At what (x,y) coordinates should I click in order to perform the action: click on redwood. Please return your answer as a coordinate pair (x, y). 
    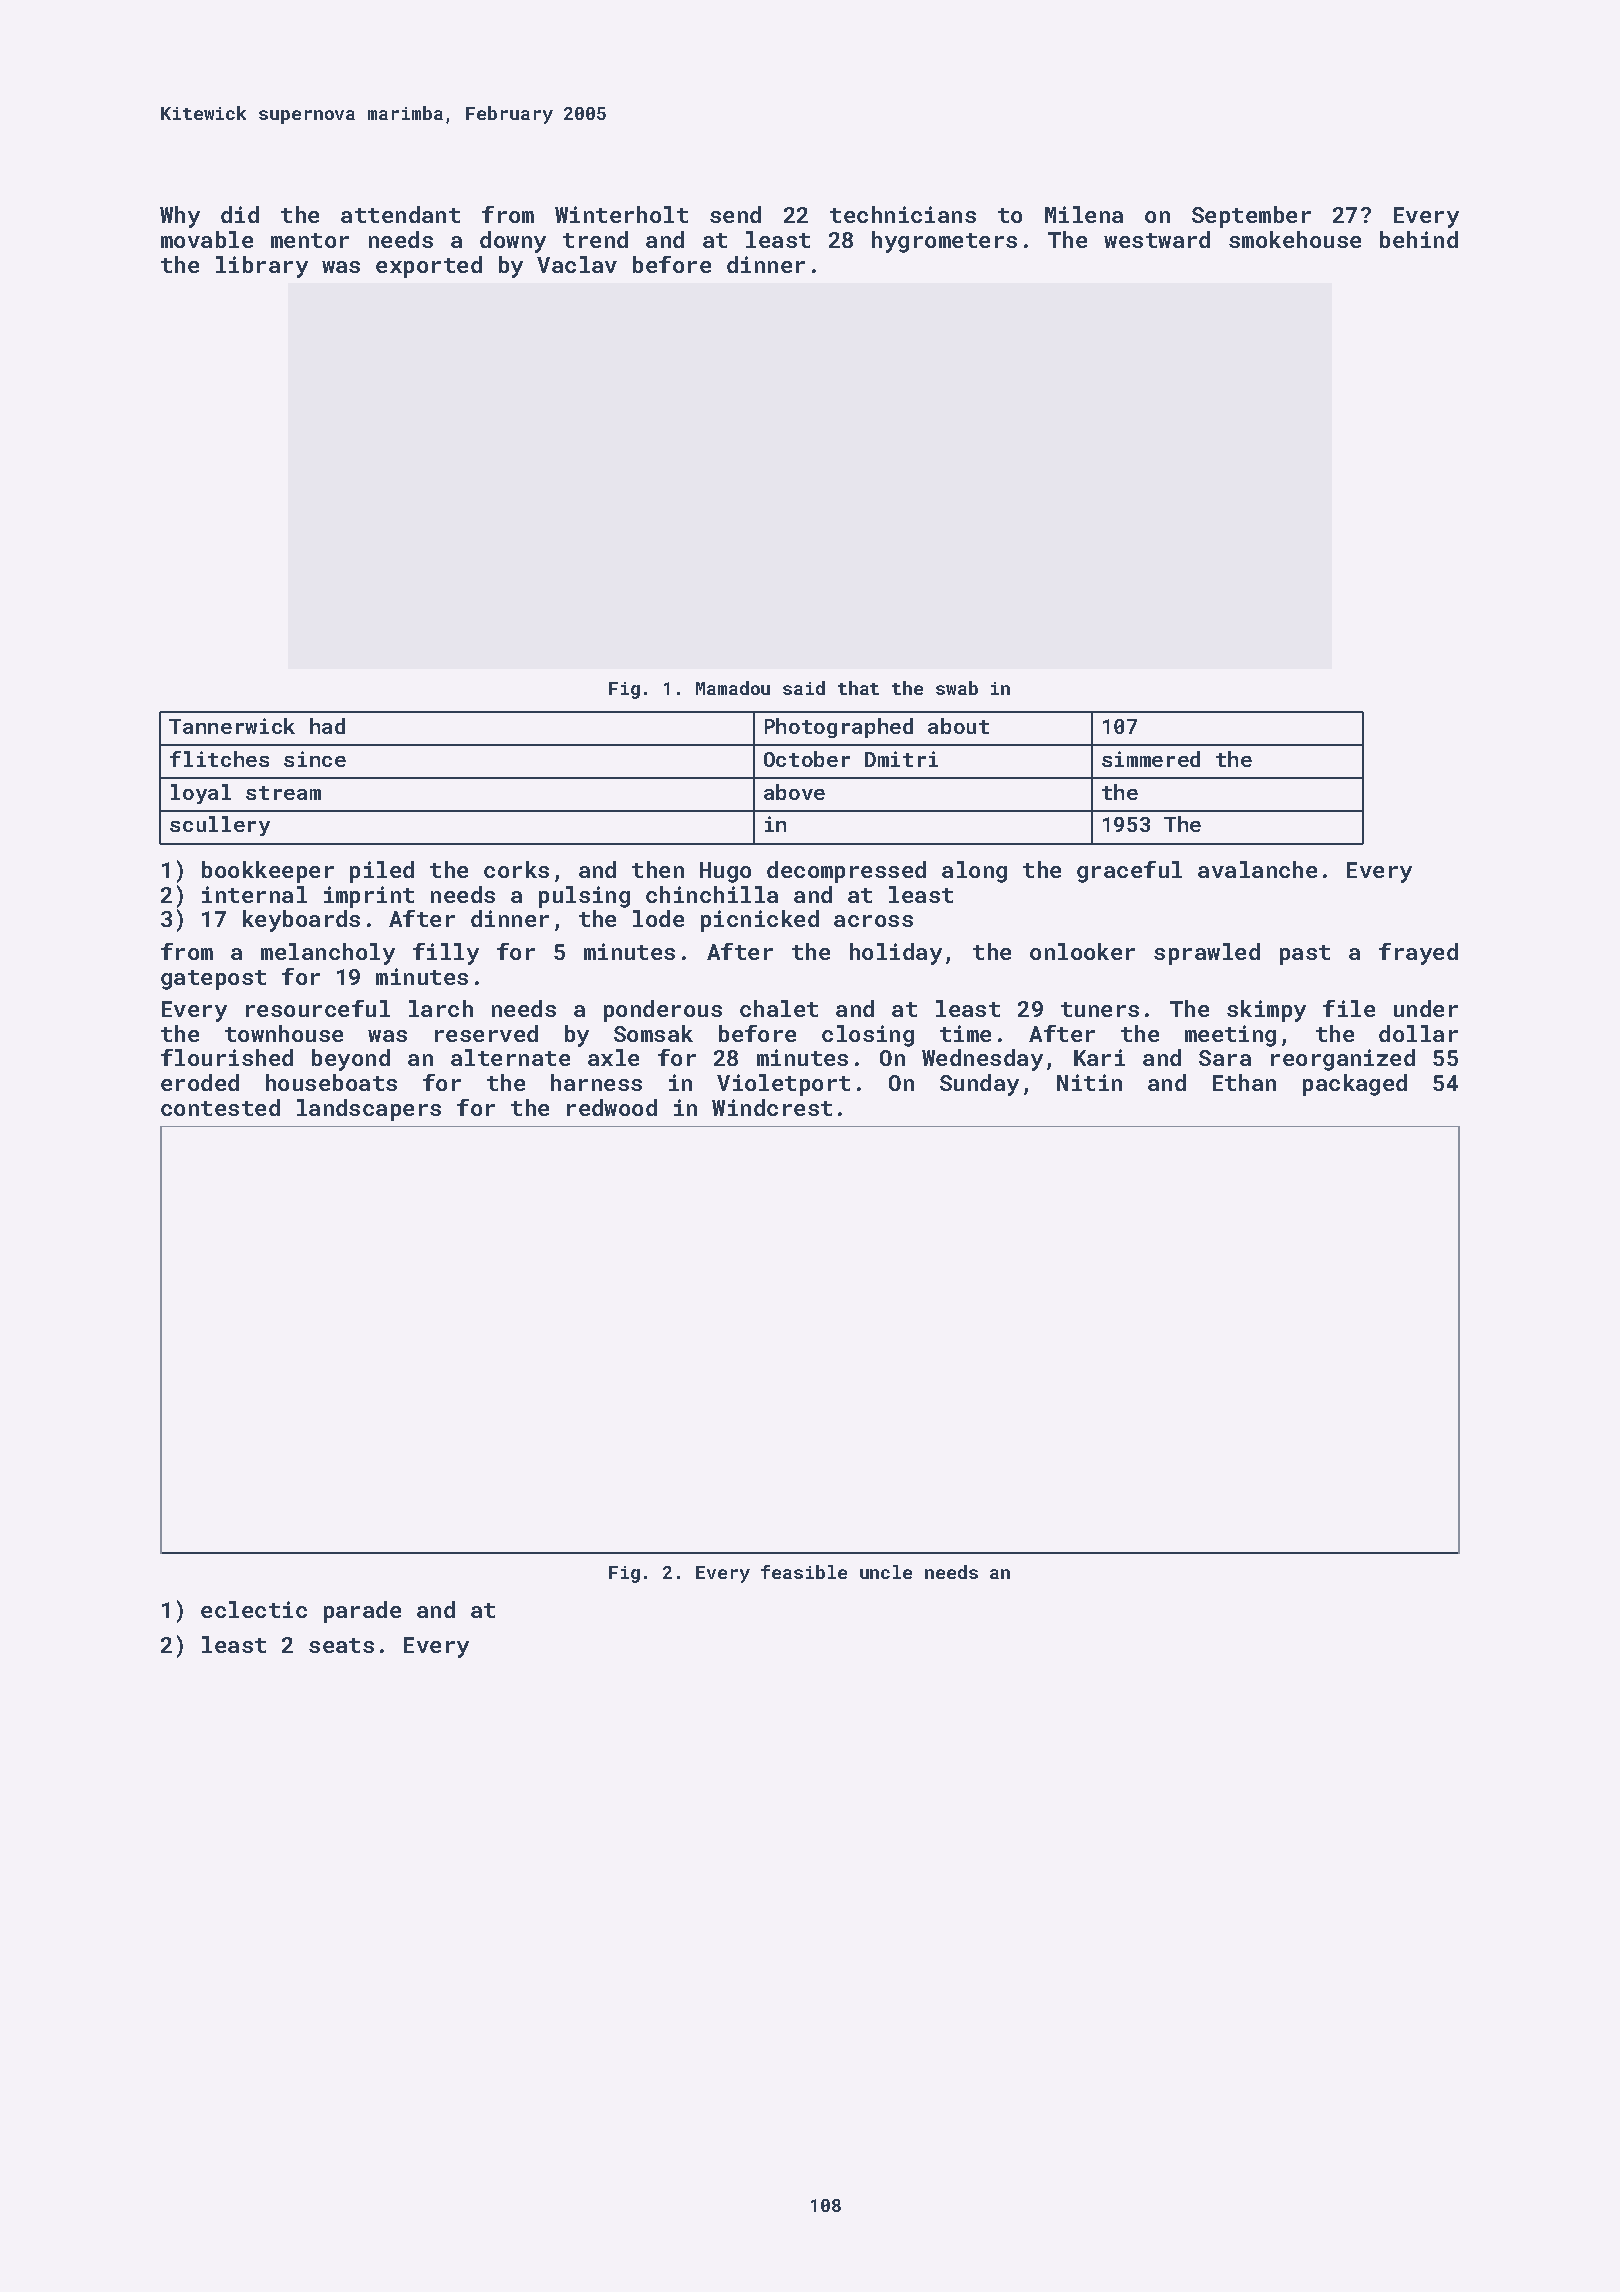
    Looking at the image, I should click on (612, 1107).
